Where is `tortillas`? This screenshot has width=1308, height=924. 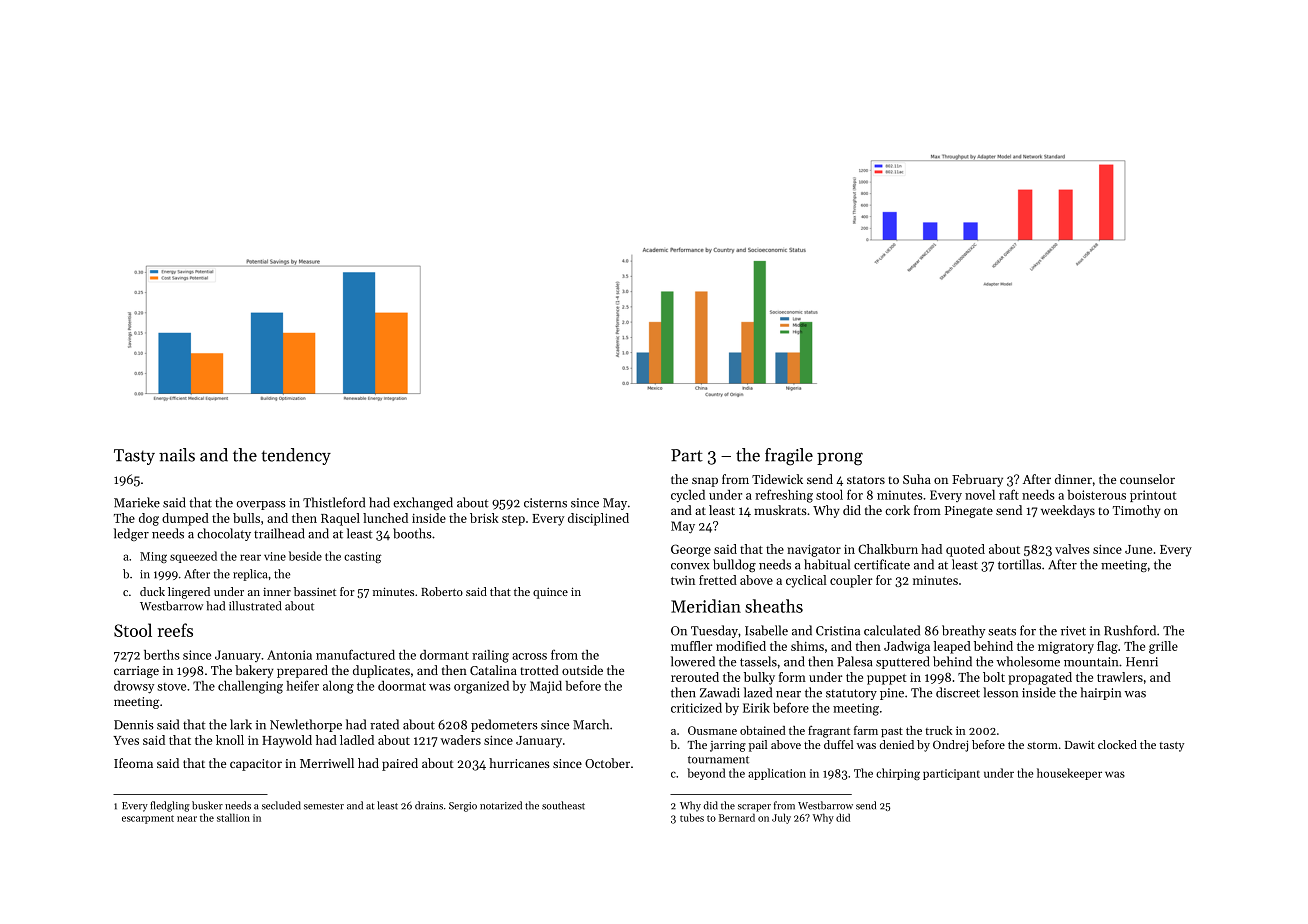
tortillas is located at coordinates (1019, 564).
